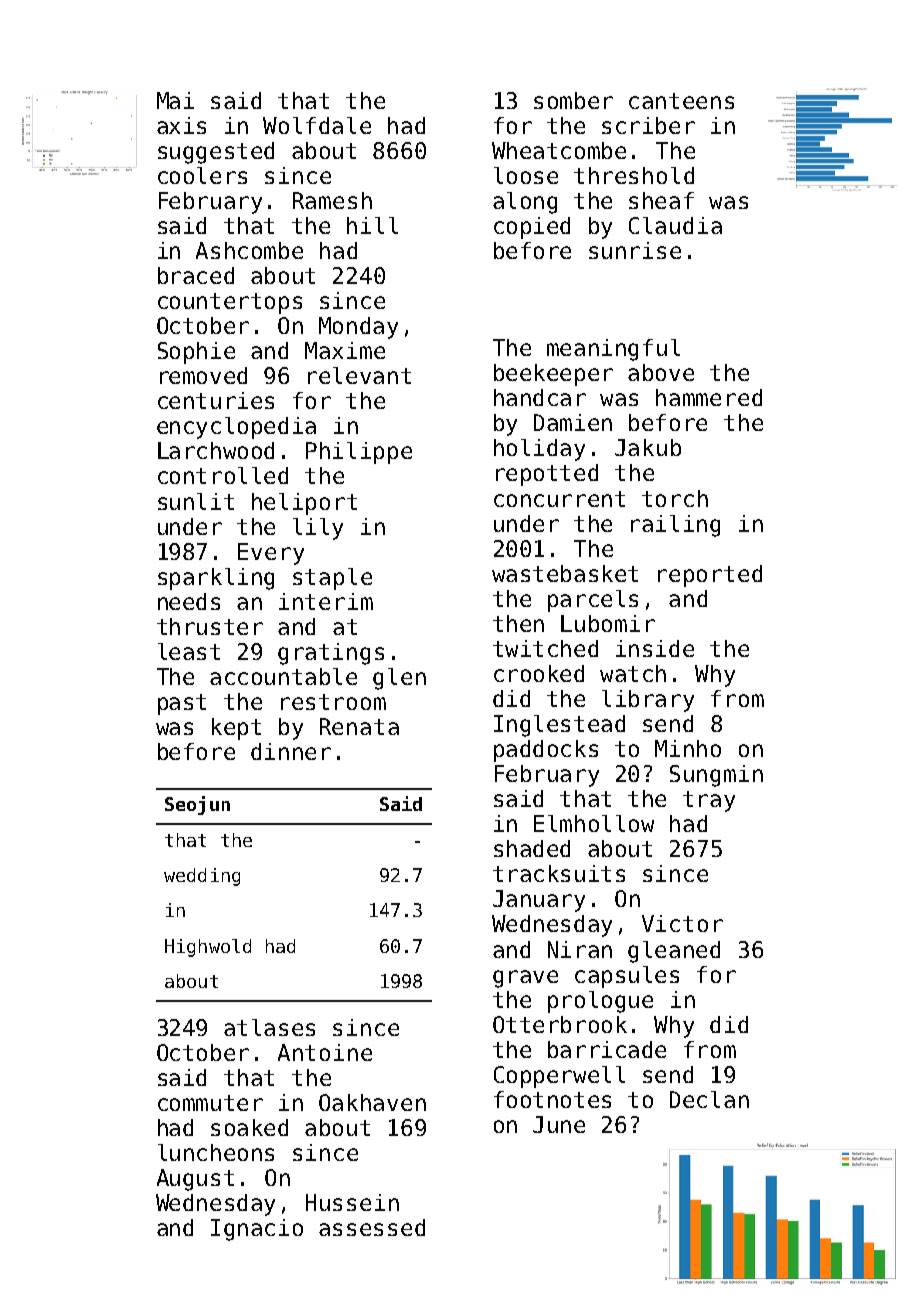  I want to click on kept, so click(236, 729).
